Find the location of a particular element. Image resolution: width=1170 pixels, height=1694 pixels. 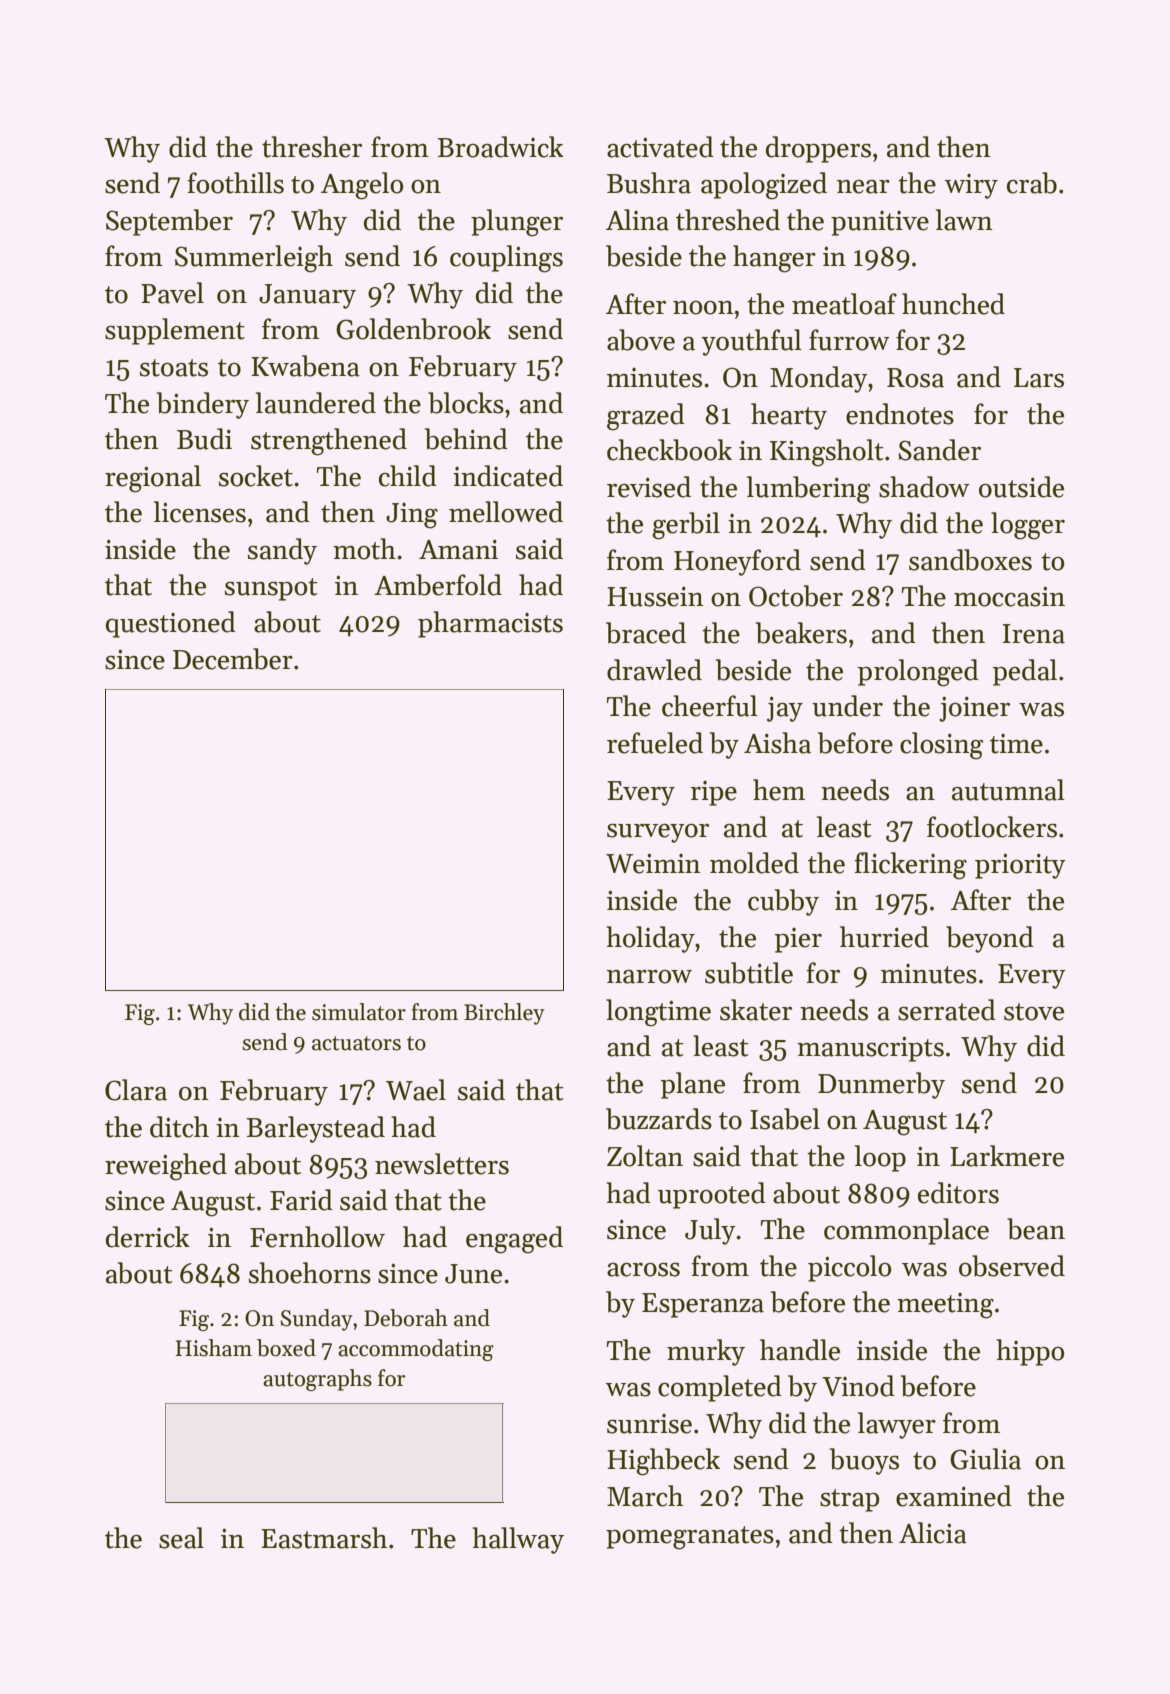

crab is located at coordinates (1032, 183).
